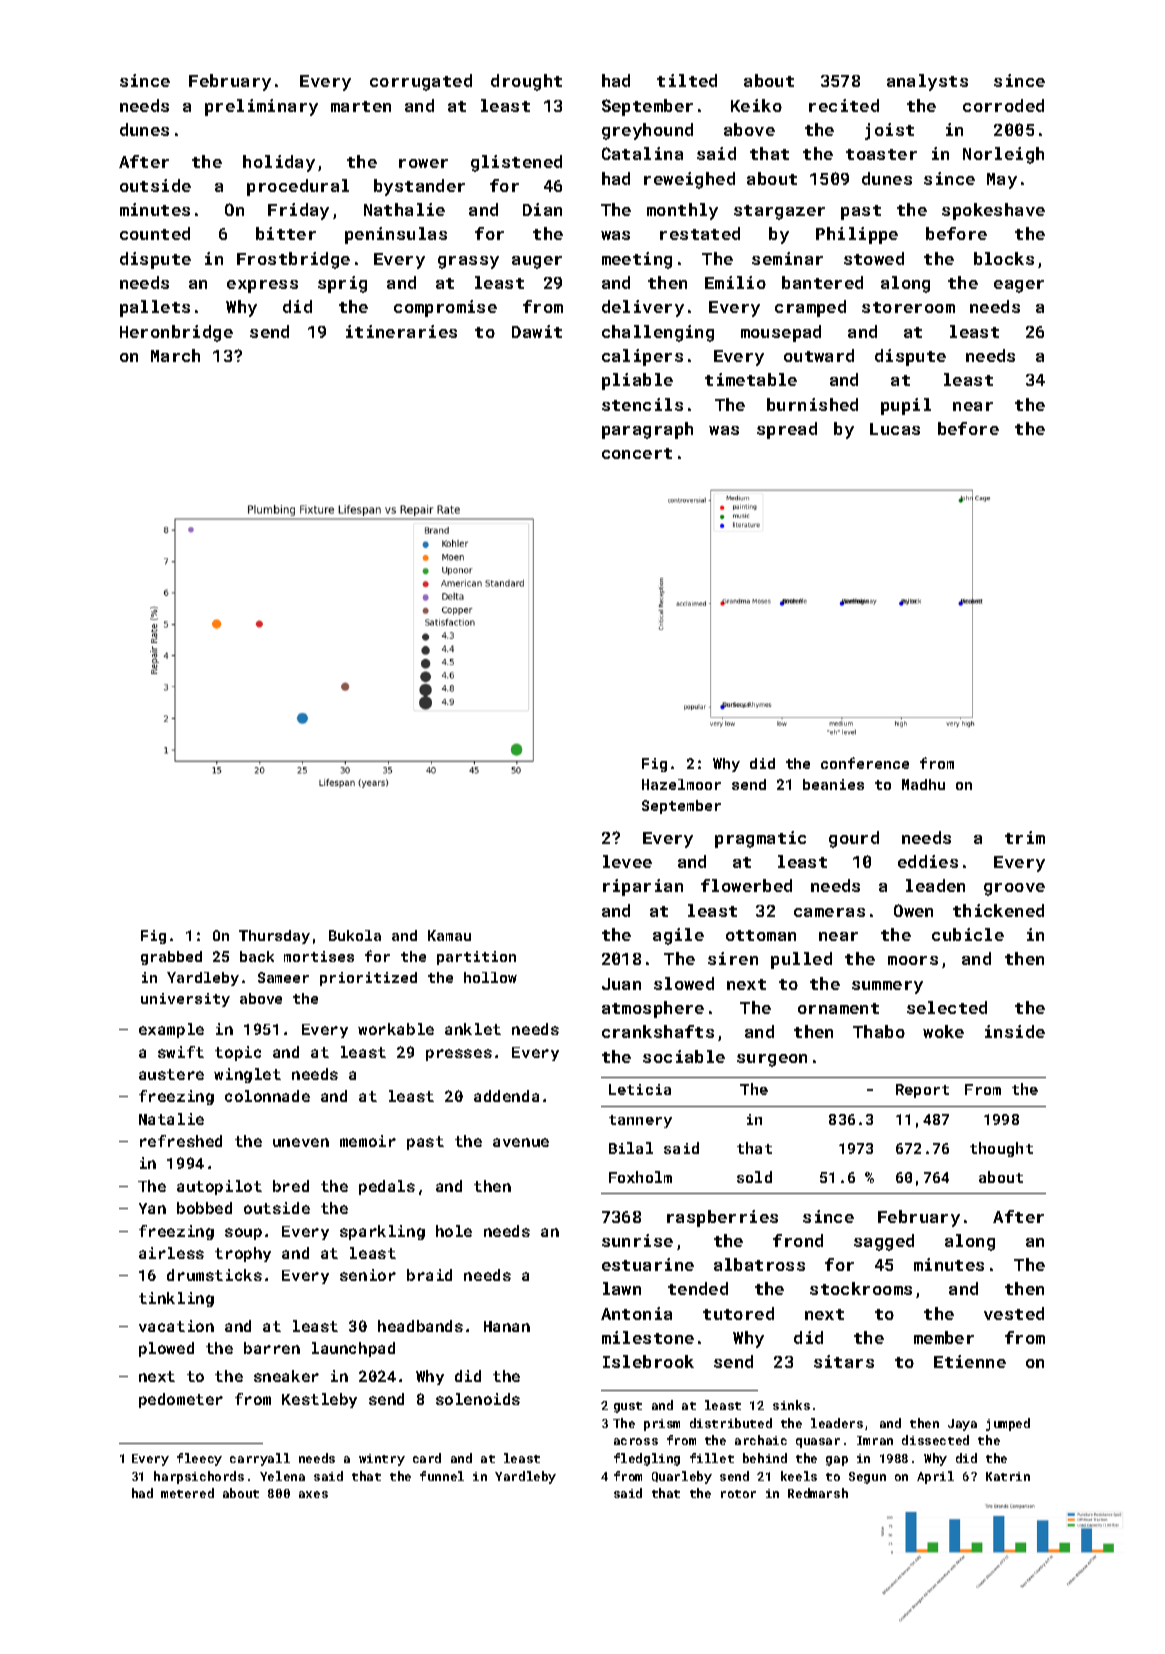 This image has width=1165, height=1654. What do you see at coordinates (176, 1299) in the image?
I see `tinkling` at bounding box center [176, 1299].
